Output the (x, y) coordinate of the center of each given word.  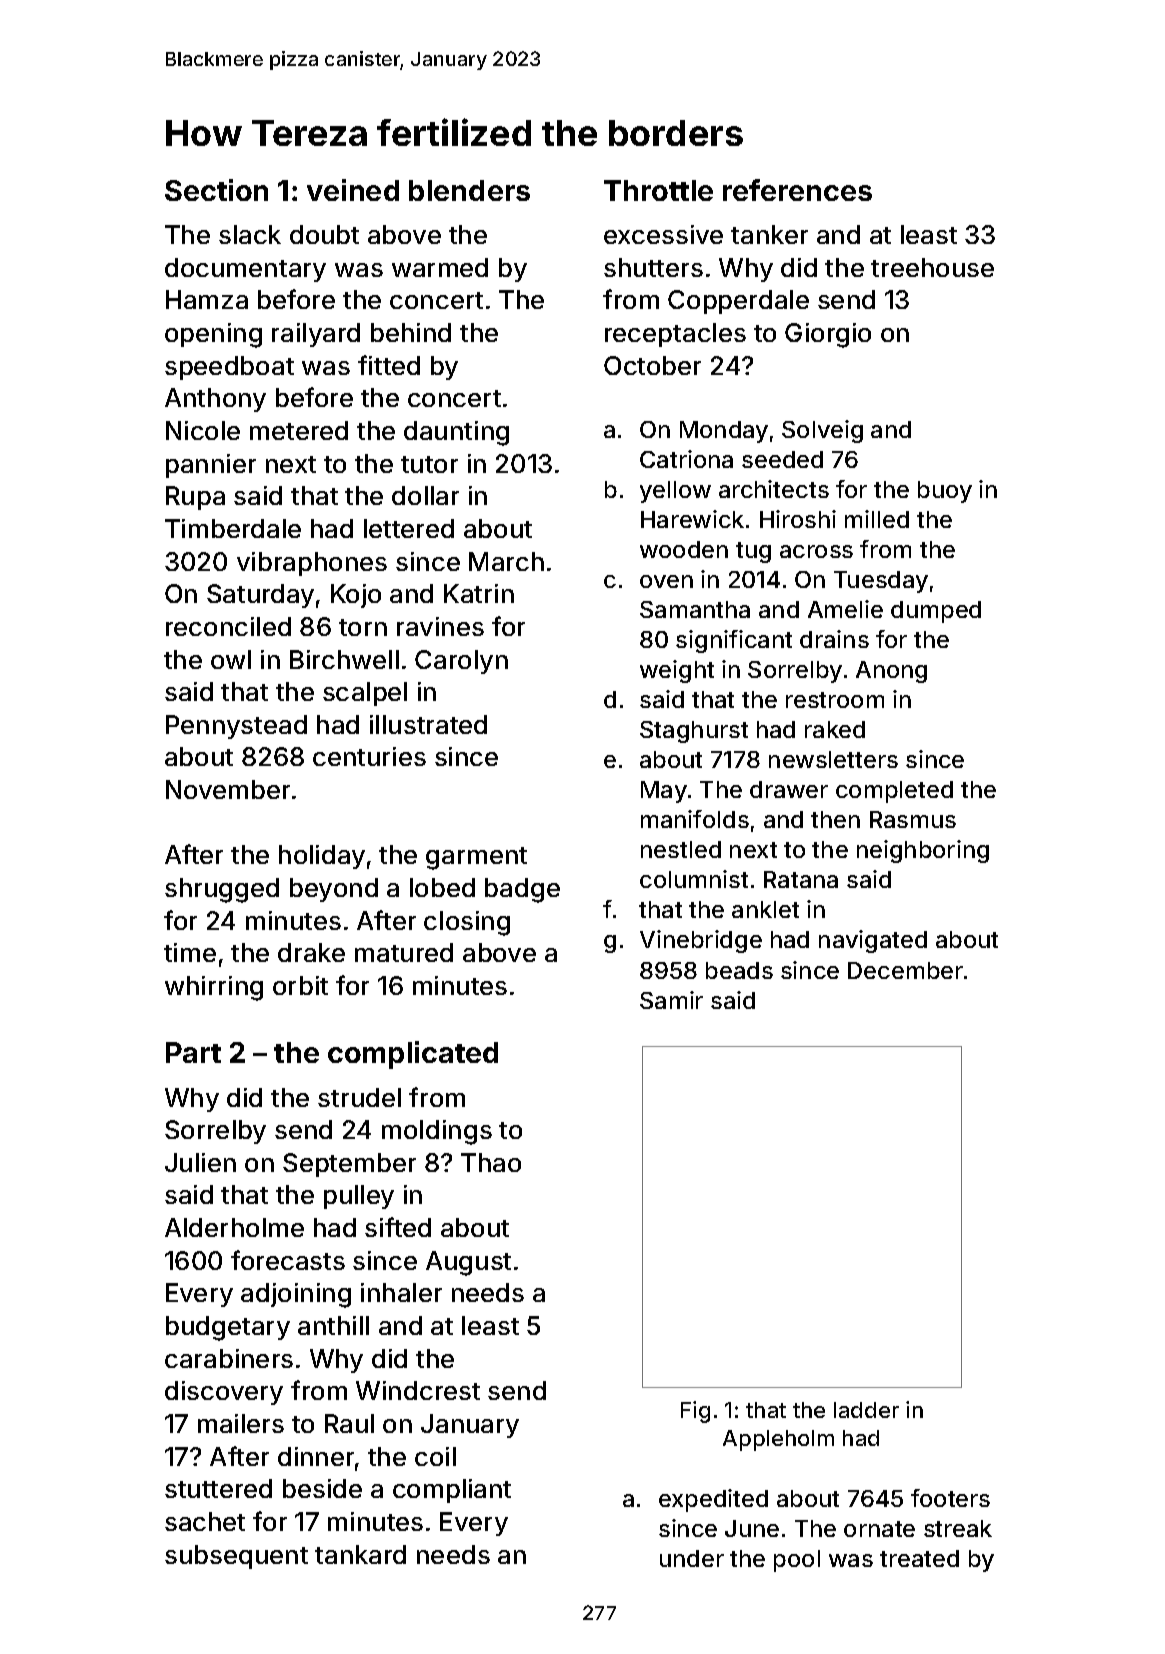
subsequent (236, 1557)
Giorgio (828, 335)
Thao (491, 1162)
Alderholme (234, 1227)
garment (476, 858)
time (190, 952)
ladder (866, 1410)
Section (216, 190)
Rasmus (913, 819)
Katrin (479, 593)
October (652, 365)
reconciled (228, 626)
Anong (891, 672)
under (692, 1558)
